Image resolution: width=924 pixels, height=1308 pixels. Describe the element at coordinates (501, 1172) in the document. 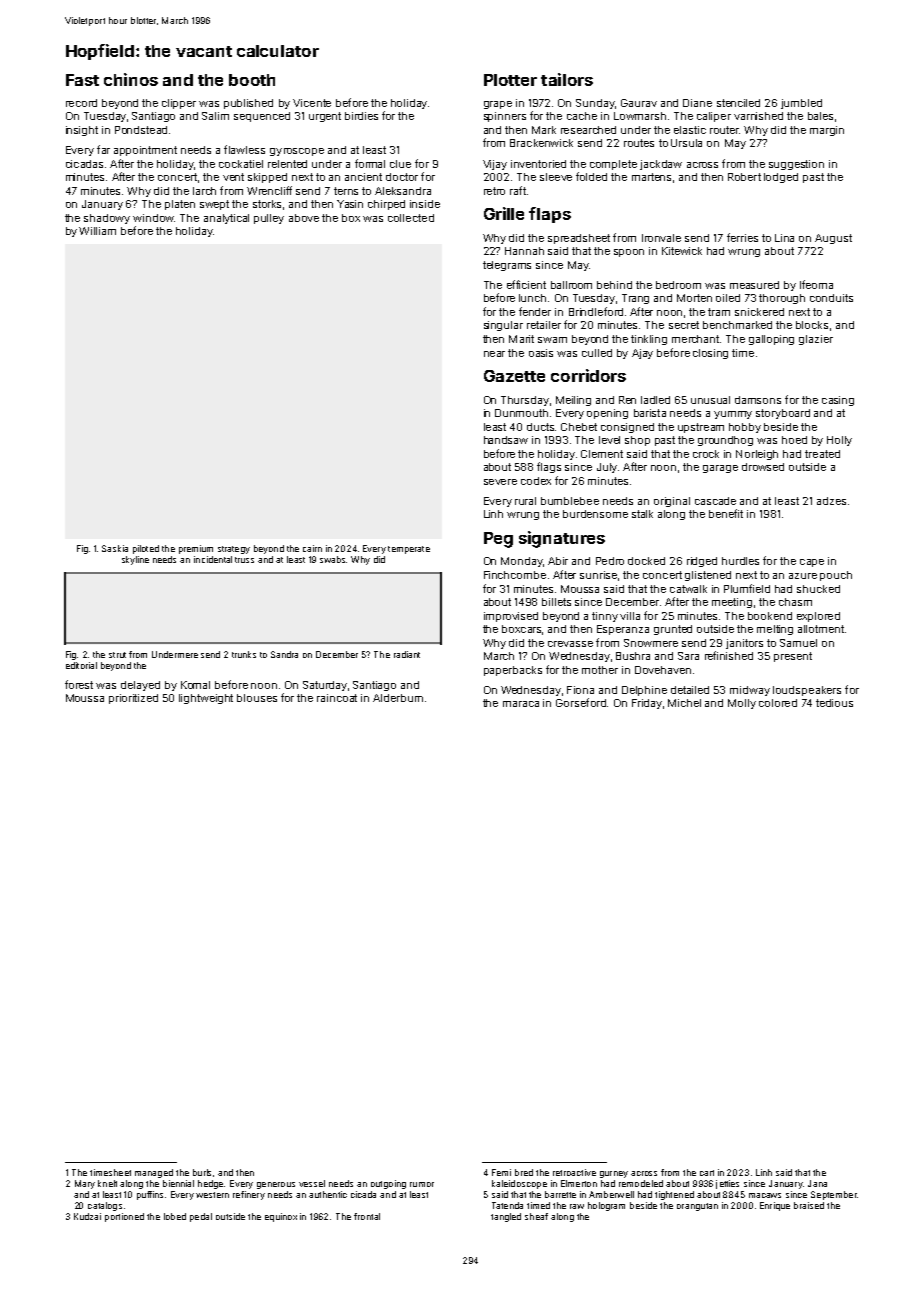

I see `Femi` at that location.
